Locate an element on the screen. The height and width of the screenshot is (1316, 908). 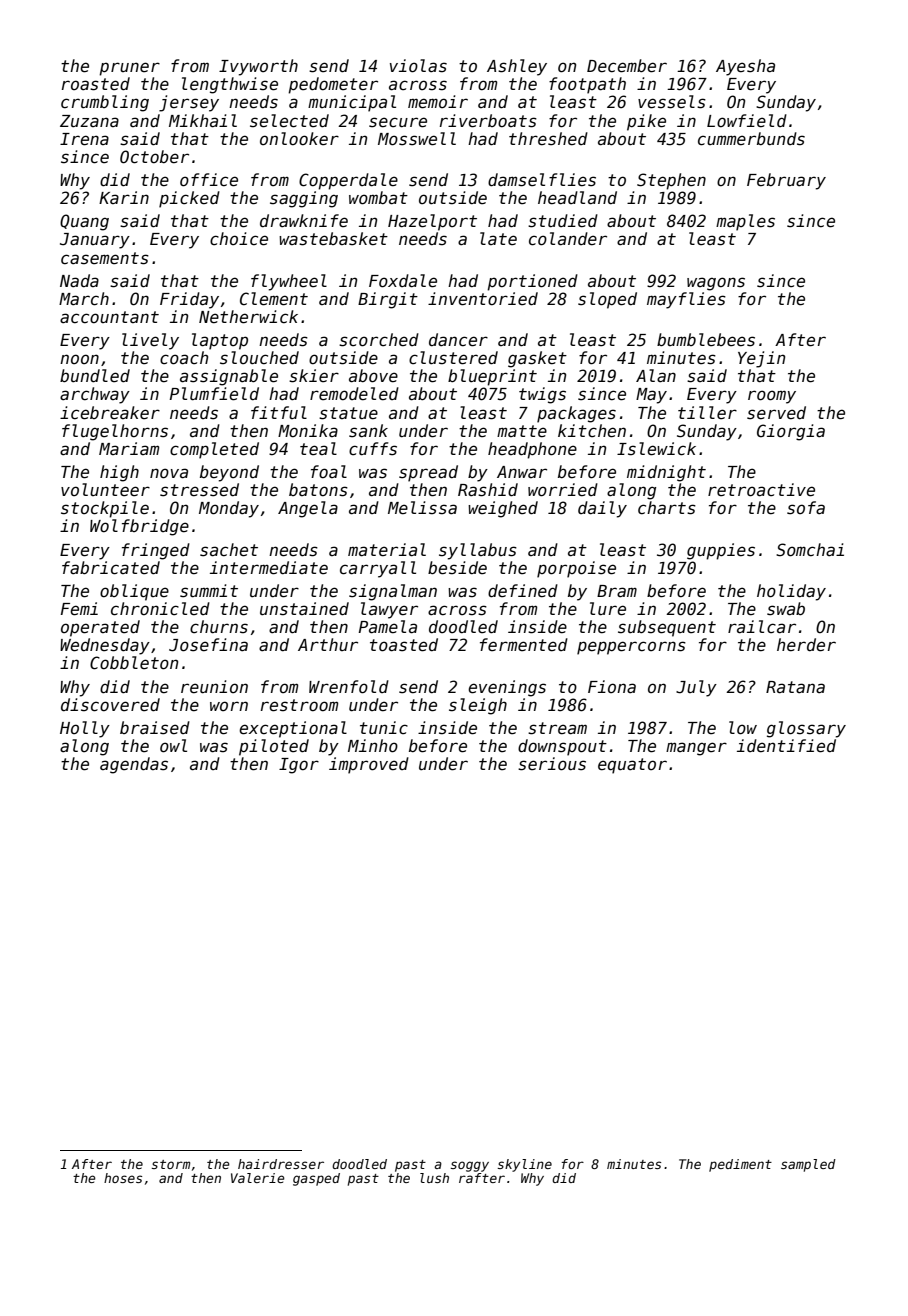
Igor is located at coordinates (299, 766).
